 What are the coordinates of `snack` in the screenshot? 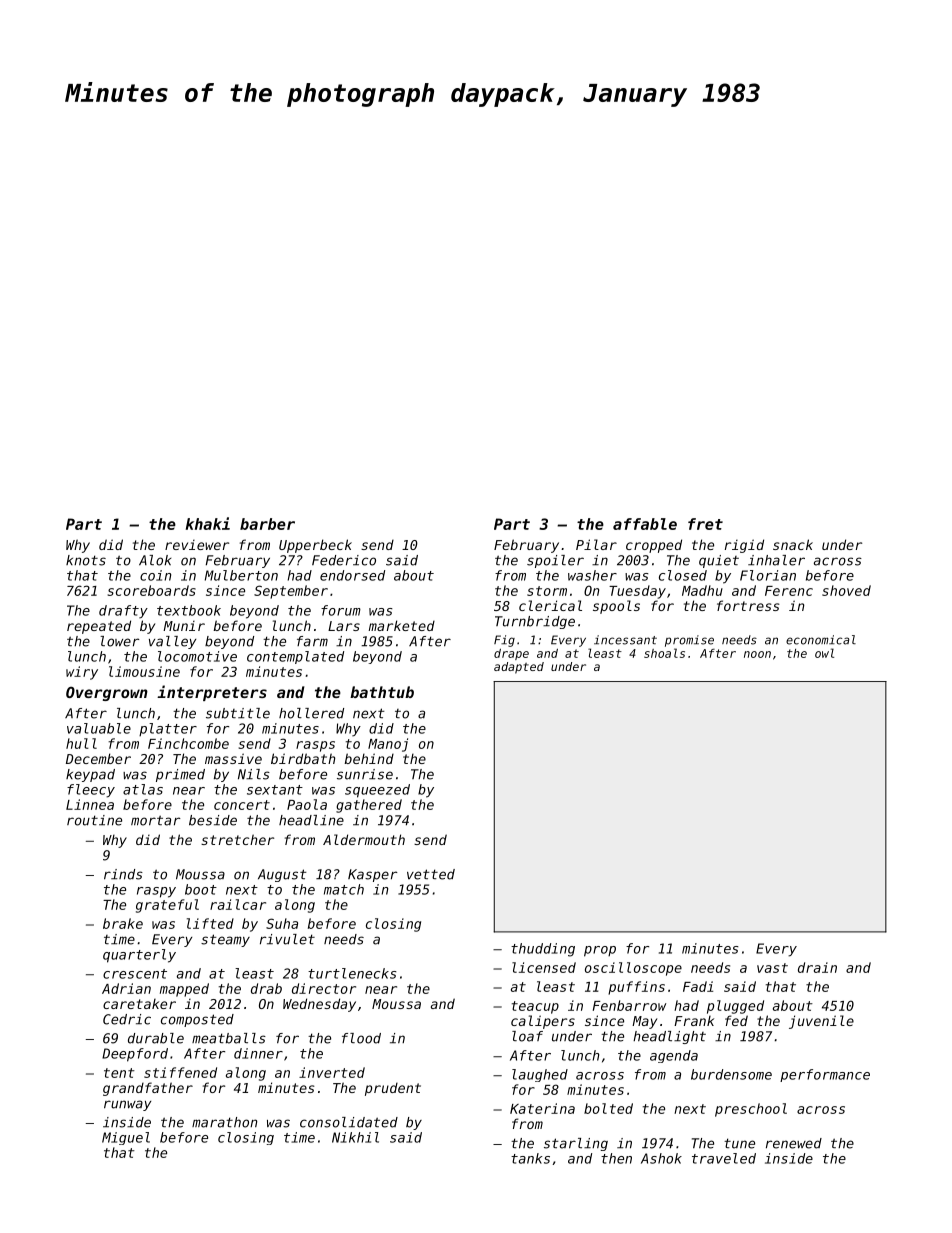 It's located at (793, 544).
